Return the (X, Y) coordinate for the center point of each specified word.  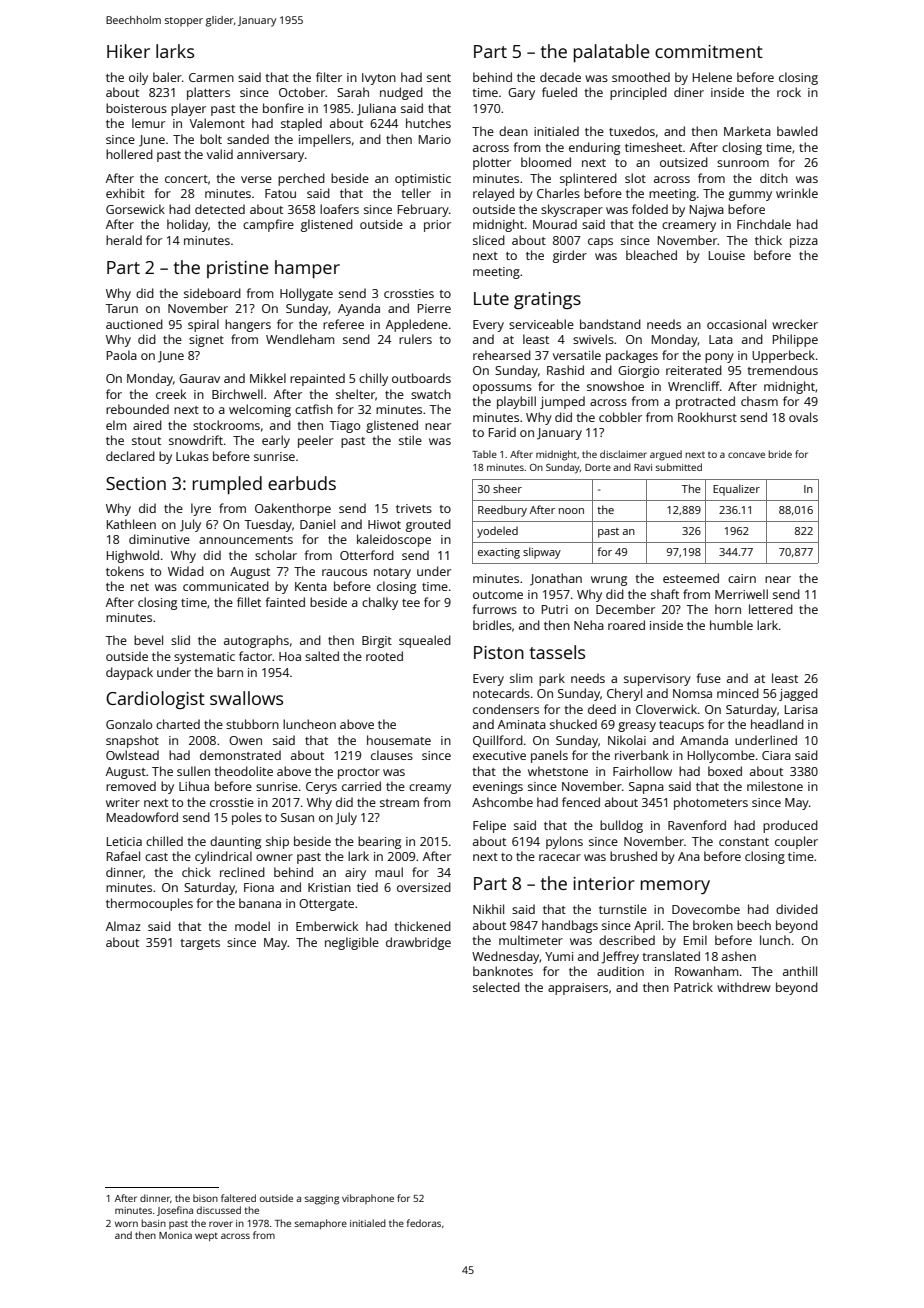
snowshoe (615, 386)
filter (329, 77)
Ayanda (359, 309)
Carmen (211, 77)
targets (200, 944)
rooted (384, 656)
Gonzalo (129, 724)
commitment (709, 51)
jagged (798, 694)
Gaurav (199, 378)
